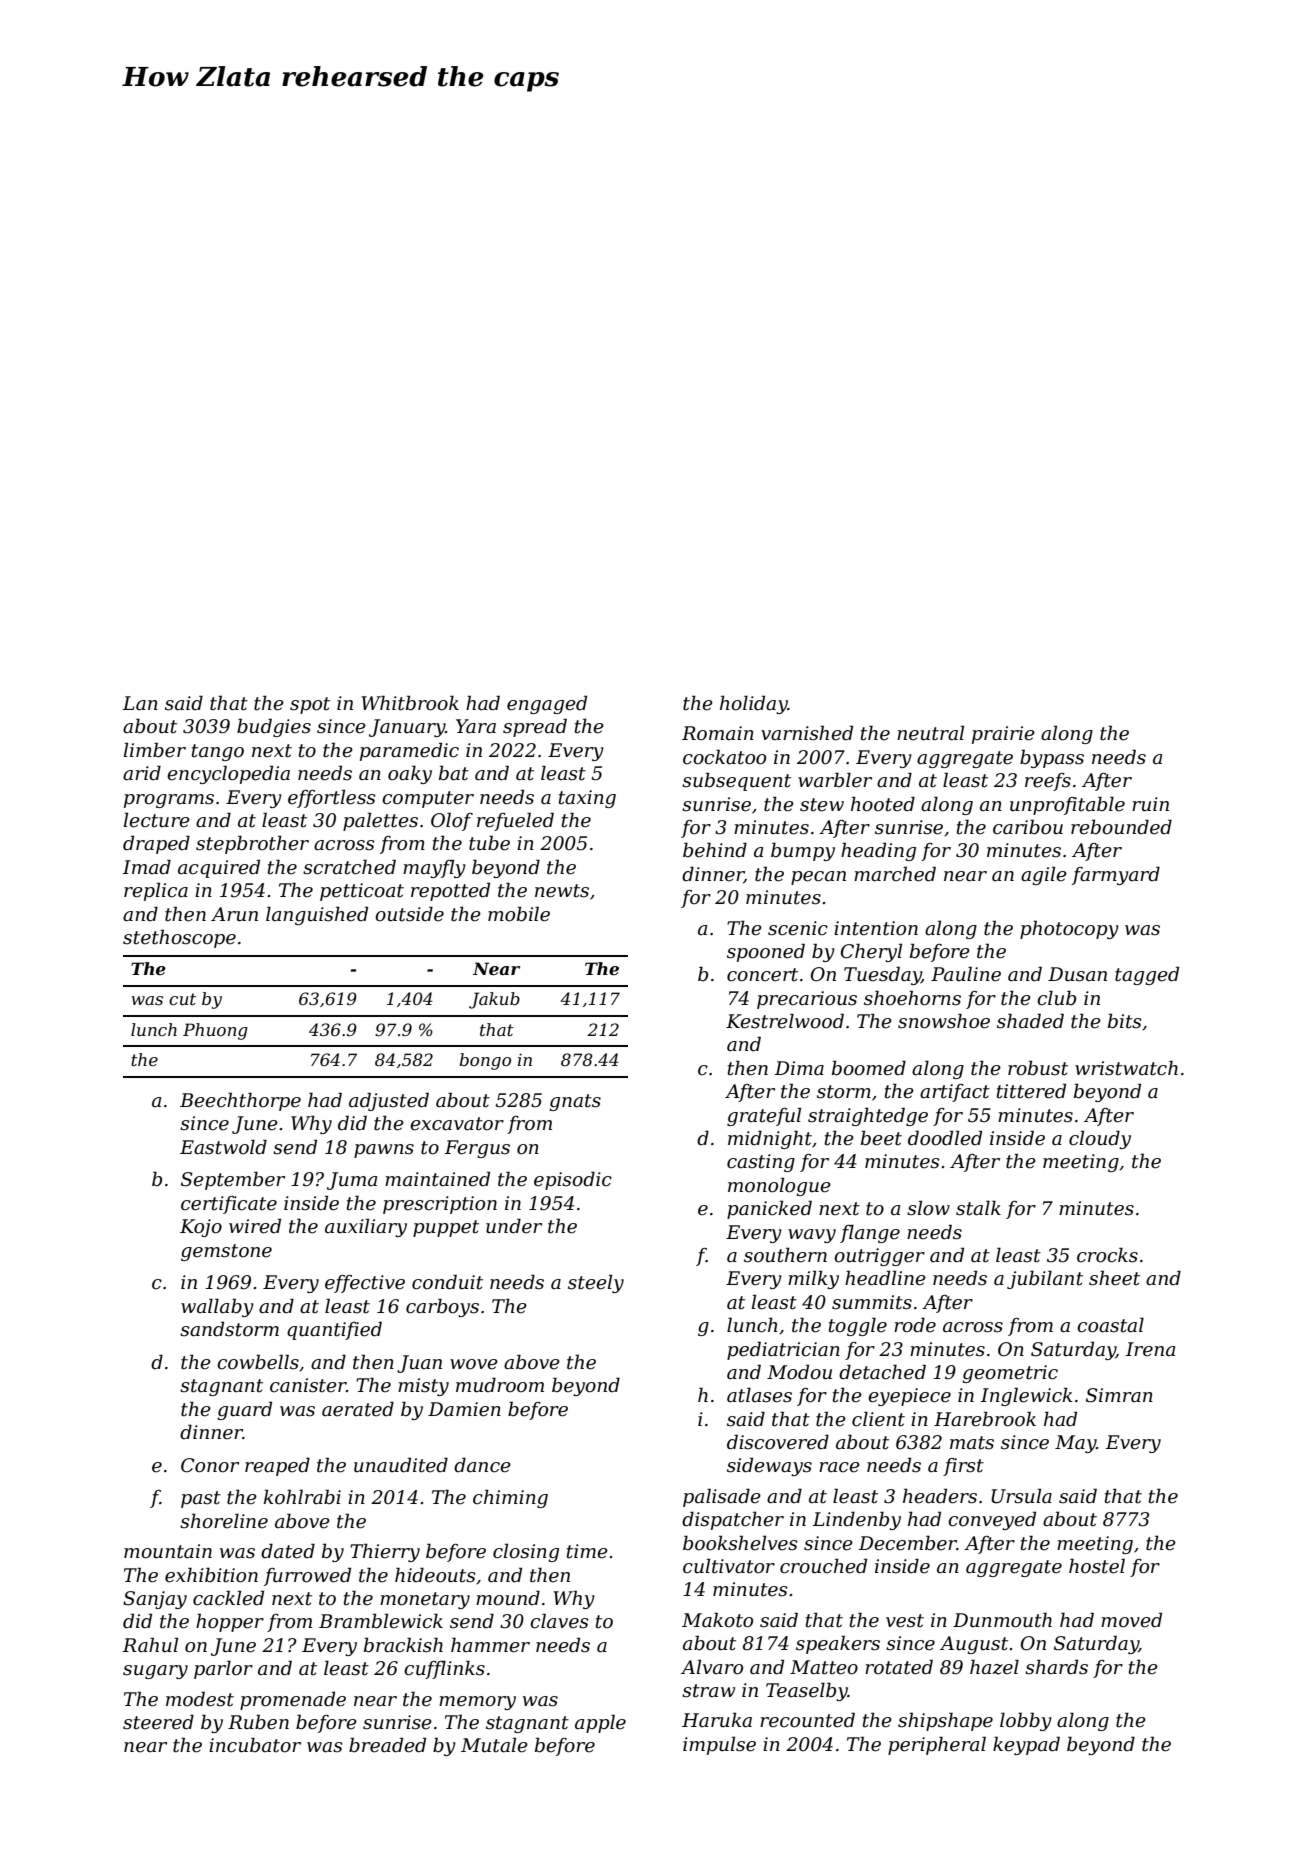 Image resolution: width=1310 pixels, height=1853 pixels. I want to click on mudroom, so click(500, 1385).
